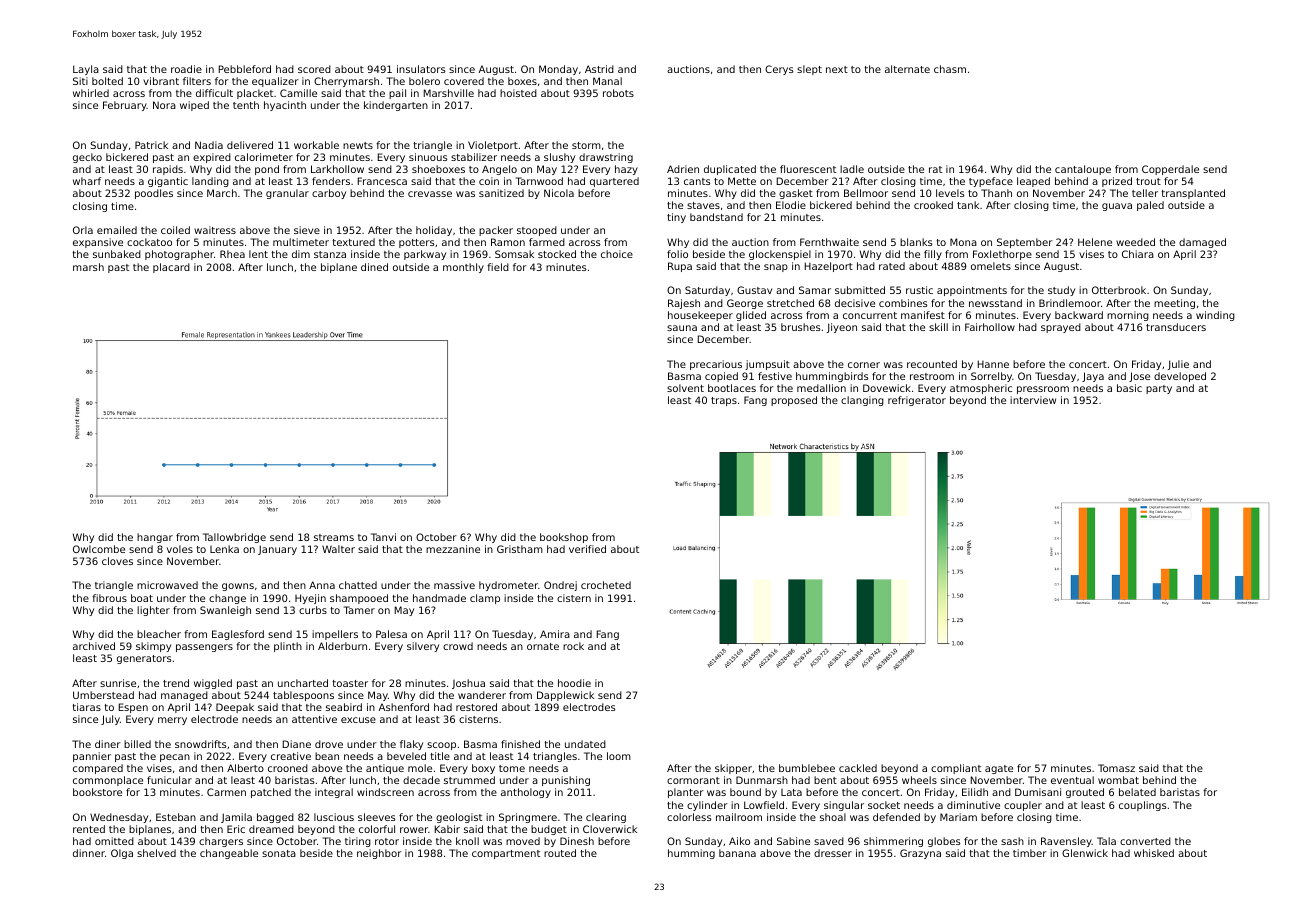  What do you see at coordinates (1159, 389) in the document?
I see `party` at bounding box center [1159, 389].
